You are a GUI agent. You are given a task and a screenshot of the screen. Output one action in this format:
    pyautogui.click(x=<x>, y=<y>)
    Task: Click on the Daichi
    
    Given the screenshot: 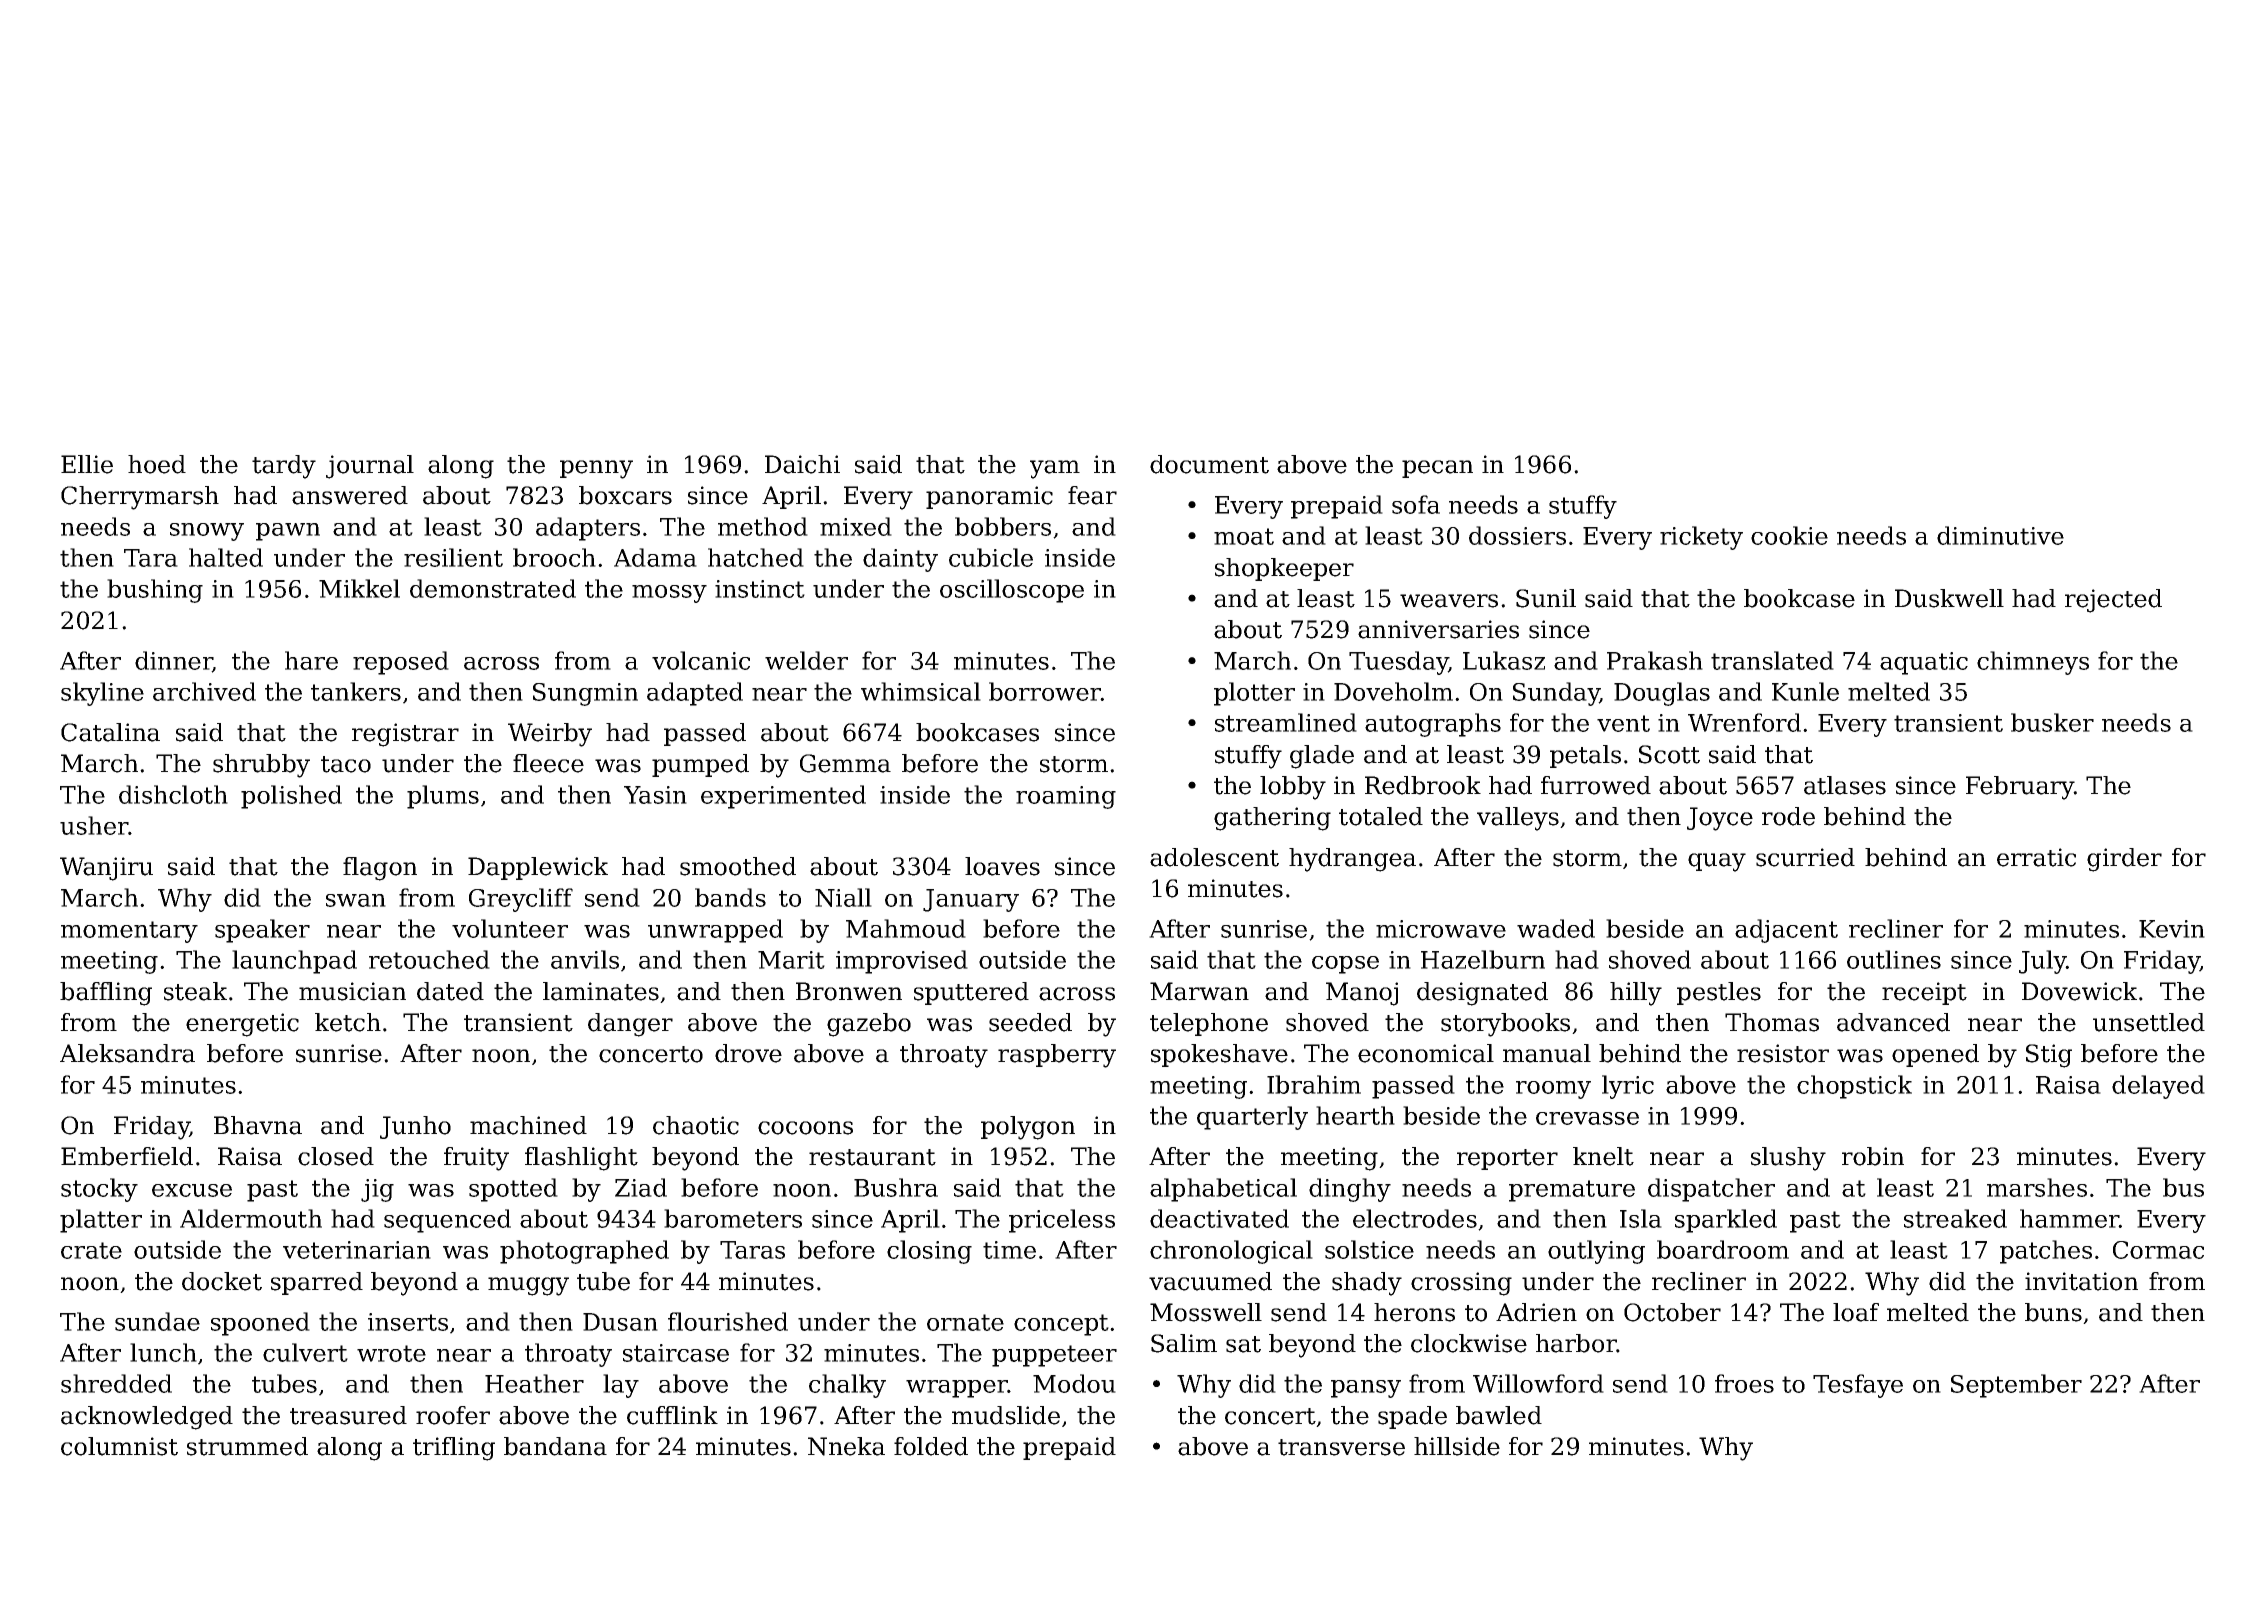 What is the action you would take?
    pyautogui.click(x=802, y=464)
